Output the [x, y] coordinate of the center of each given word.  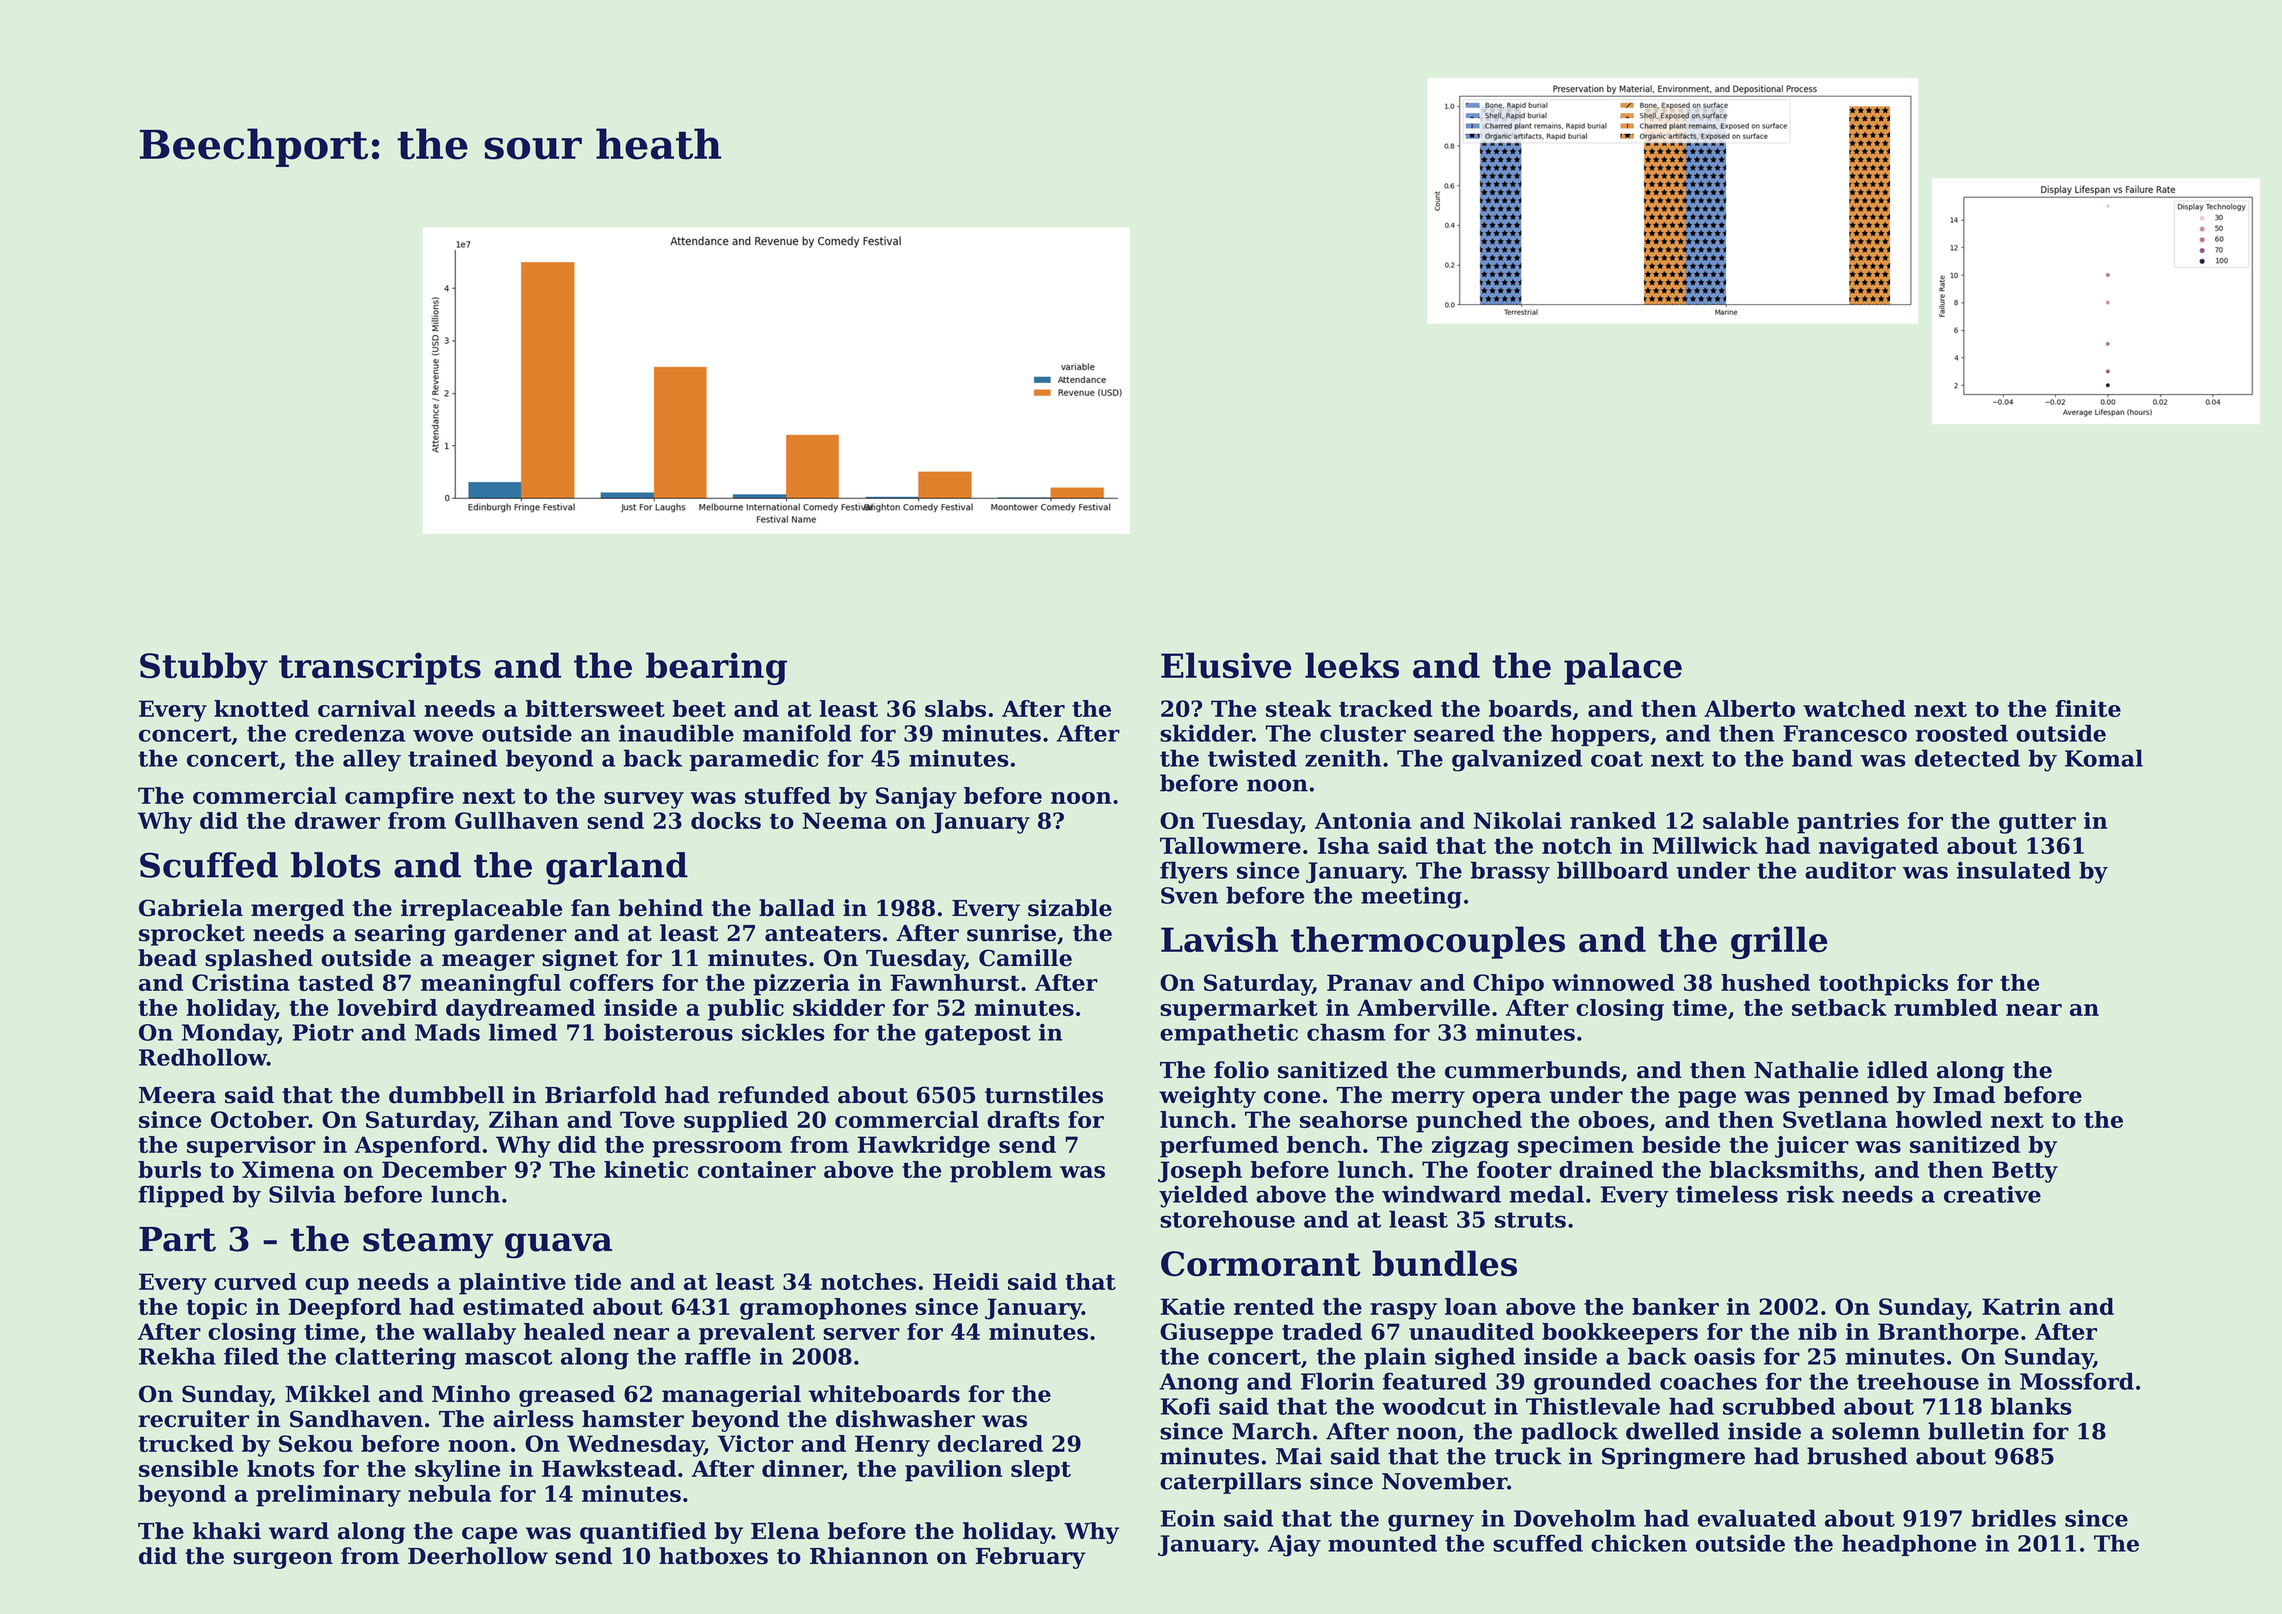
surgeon [283, 1560]
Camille [1025, 958]
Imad [1964, 1095]
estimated [523, 1306]
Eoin [1188, 1518]
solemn [1876, 1431]
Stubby [204, 668]
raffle [718, 1356]
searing [400, 935]
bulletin [1976, 1431]
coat [1617, 759]
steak [1299, 708]
